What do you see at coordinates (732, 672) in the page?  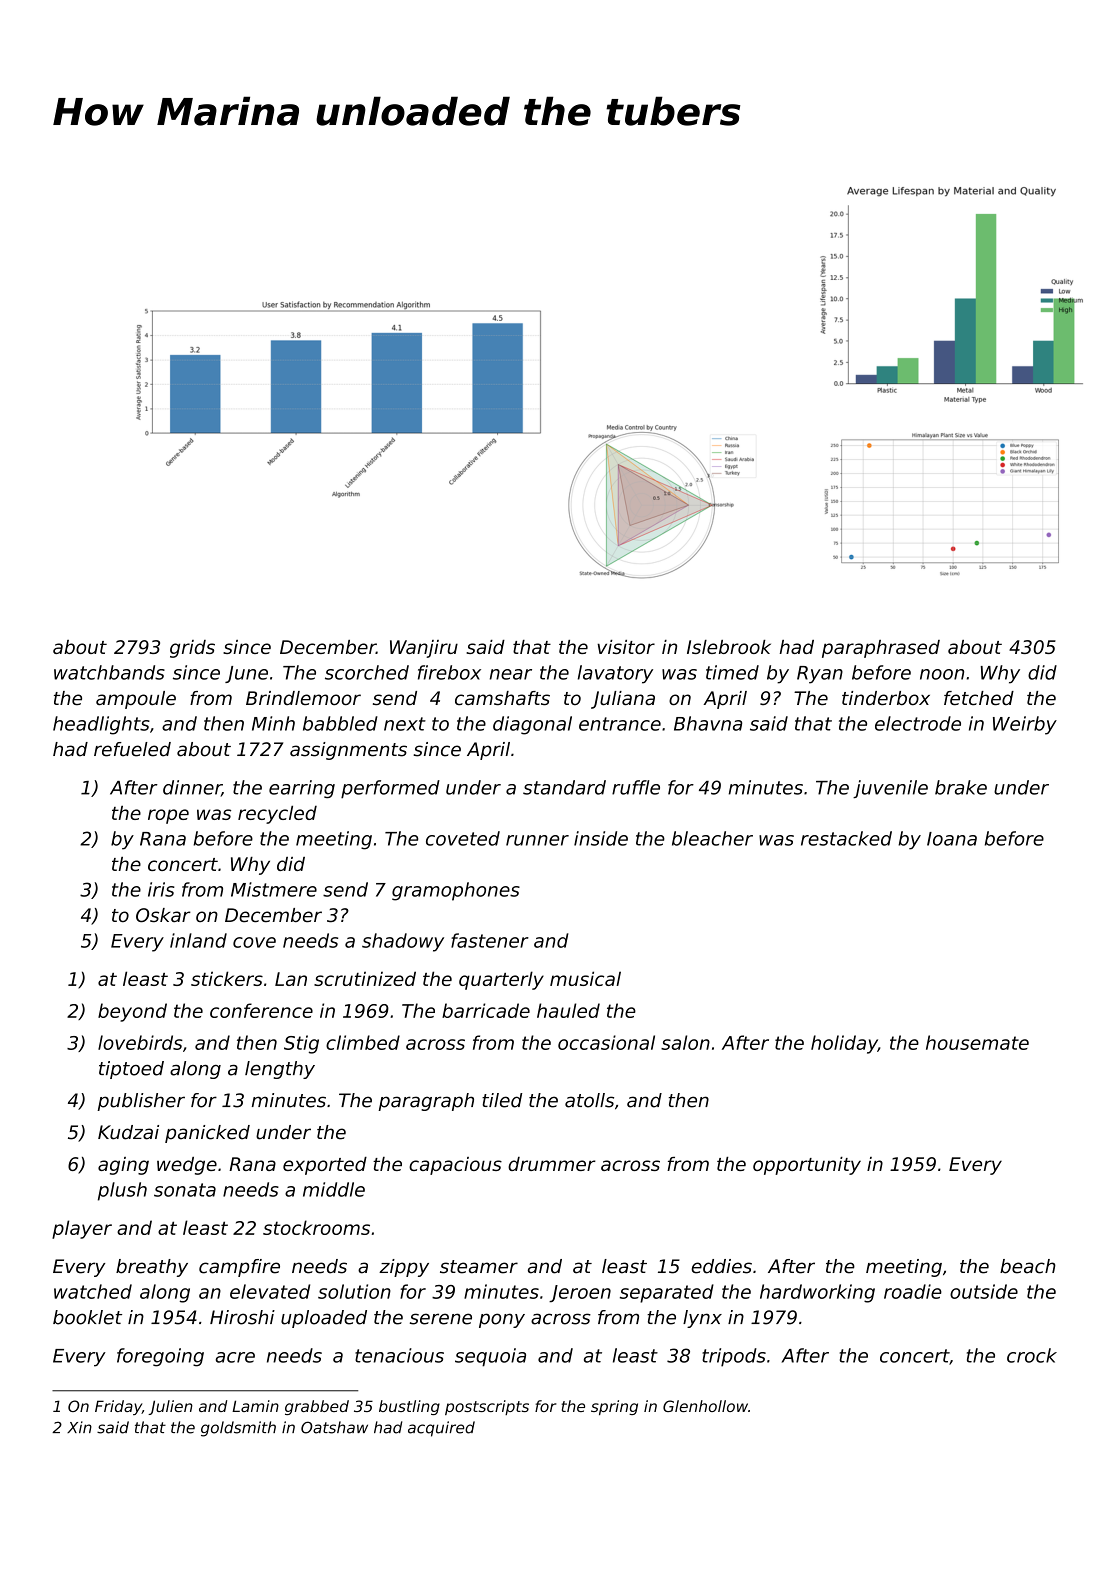 I see `timed` at bounding box center [732, 672].
